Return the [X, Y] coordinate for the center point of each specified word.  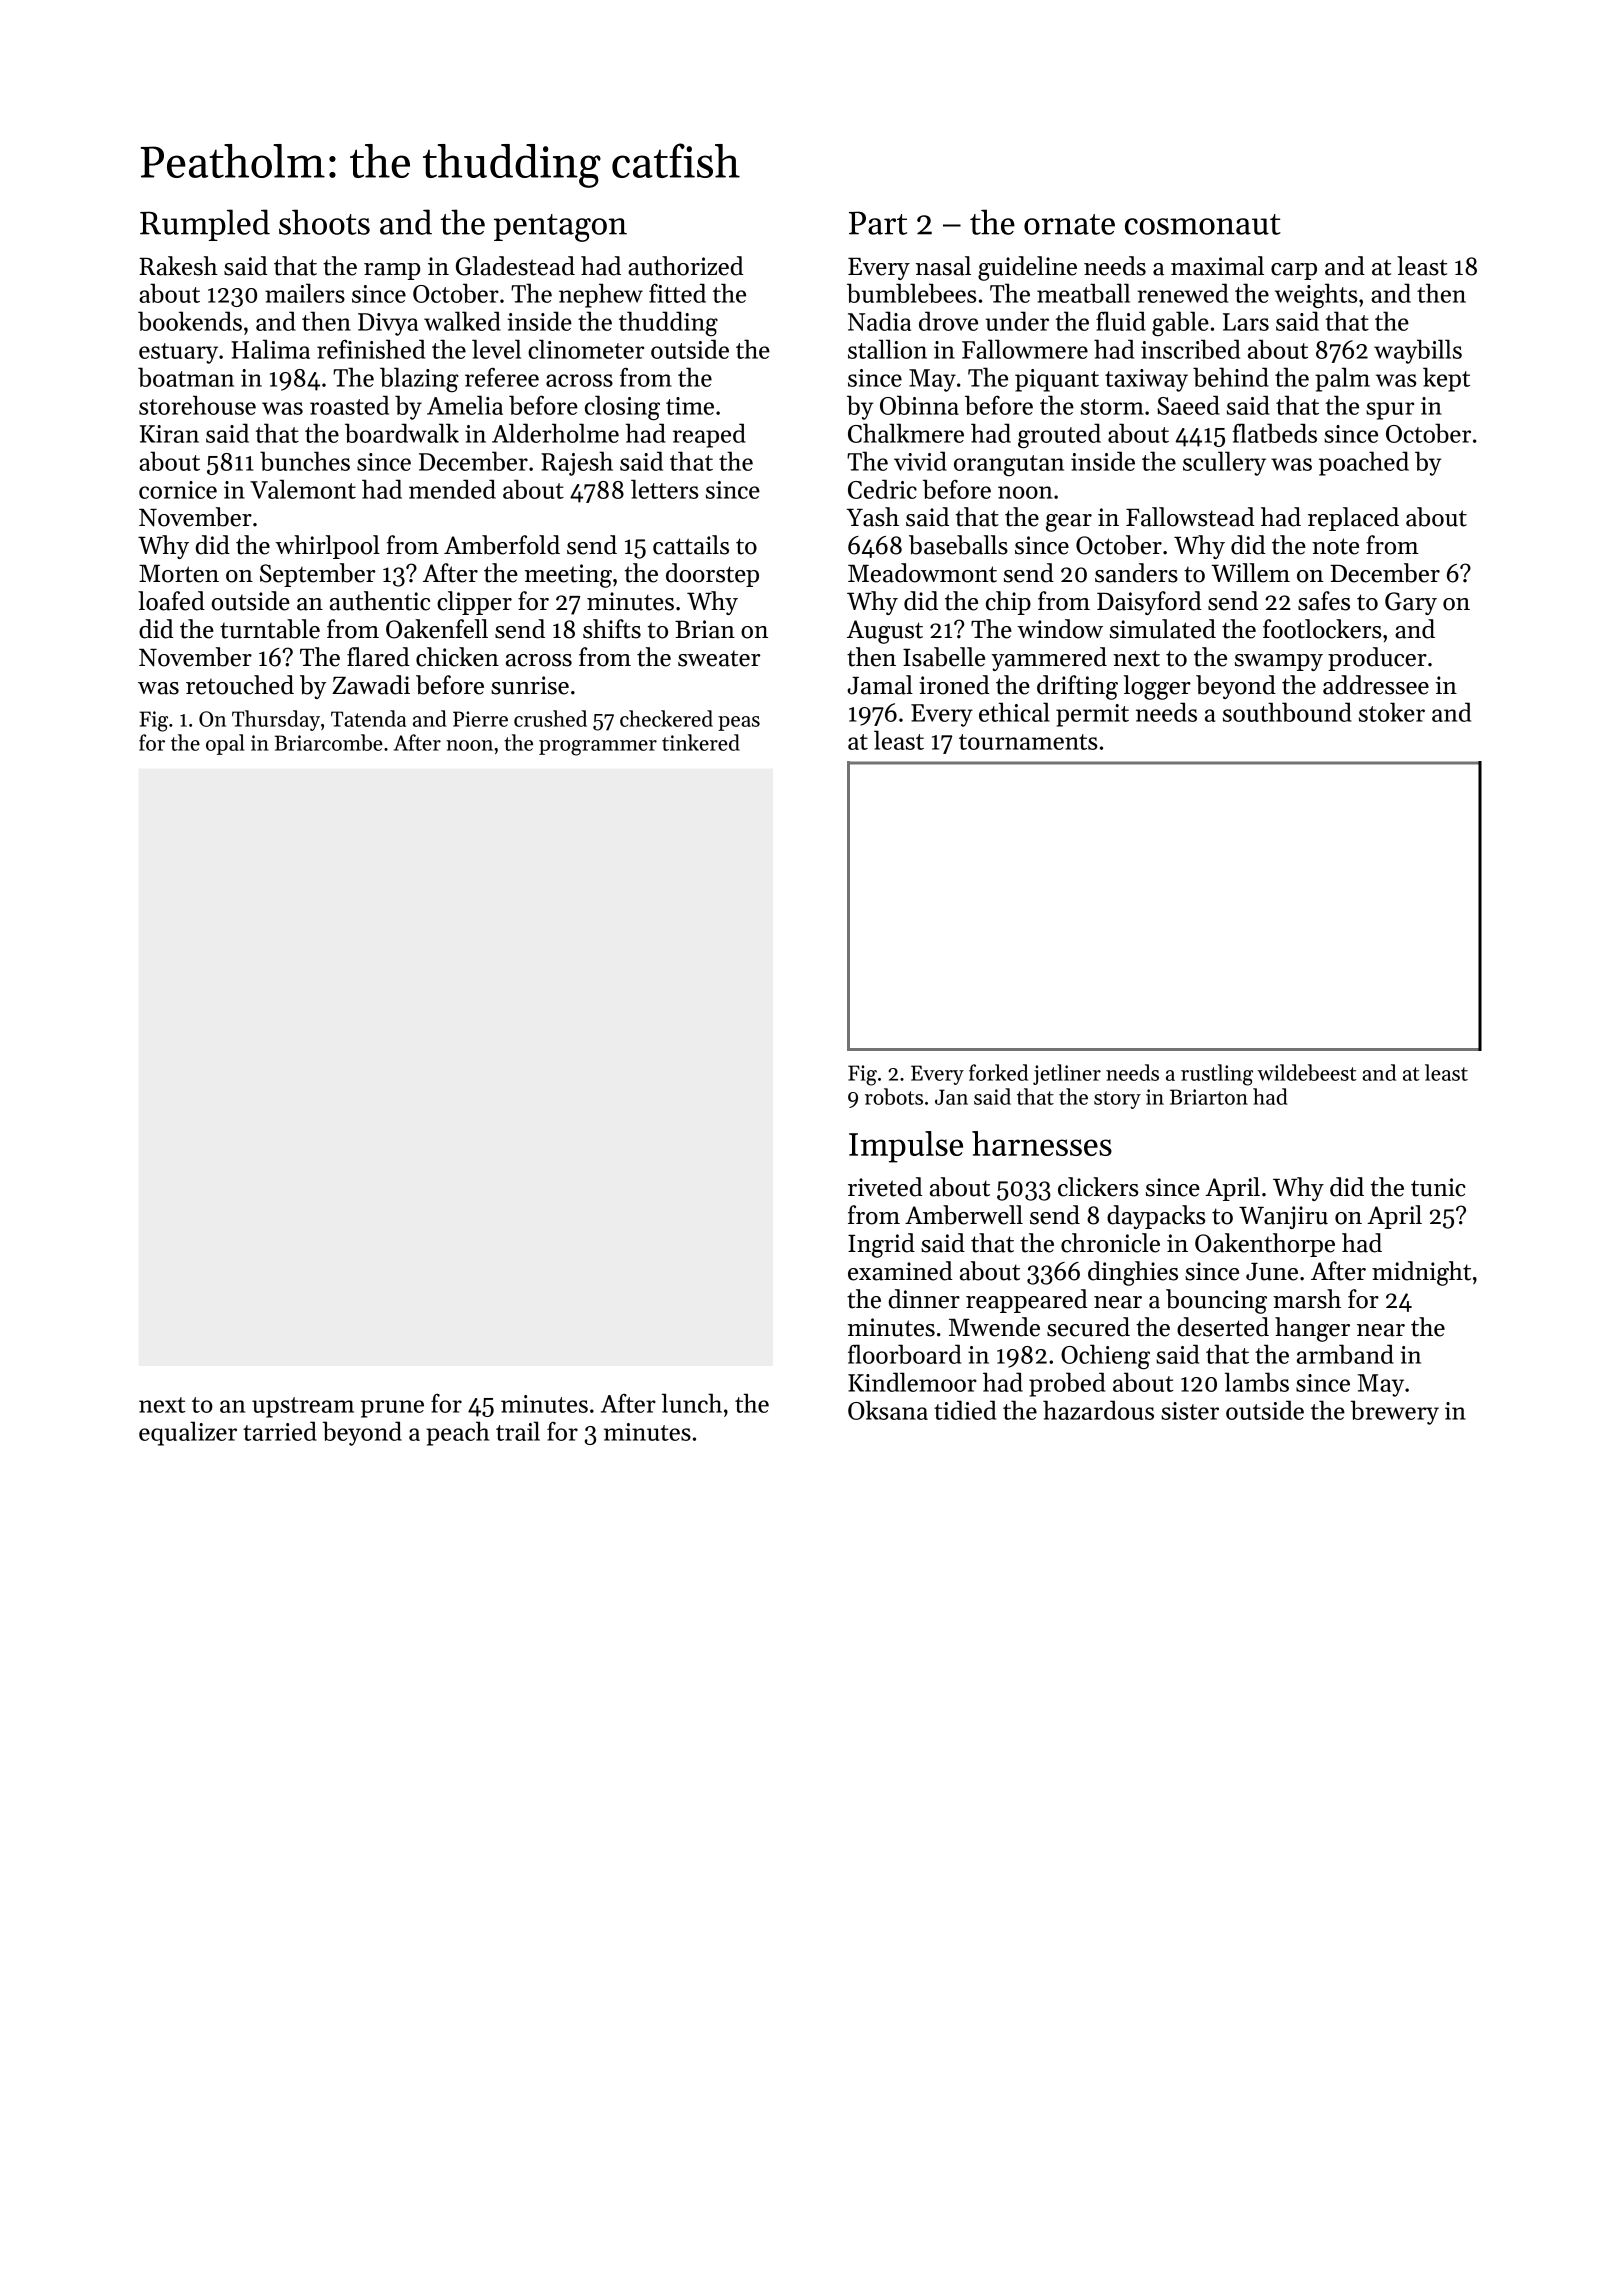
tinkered [701, 742]
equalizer [188, 1433]
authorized [686, 266]
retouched [240, 685]
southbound [1287, 712]
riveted [885, 1187]
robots [894, 1096]
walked [462, 321]
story [1117, 1100]
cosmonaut [1203, 224]
